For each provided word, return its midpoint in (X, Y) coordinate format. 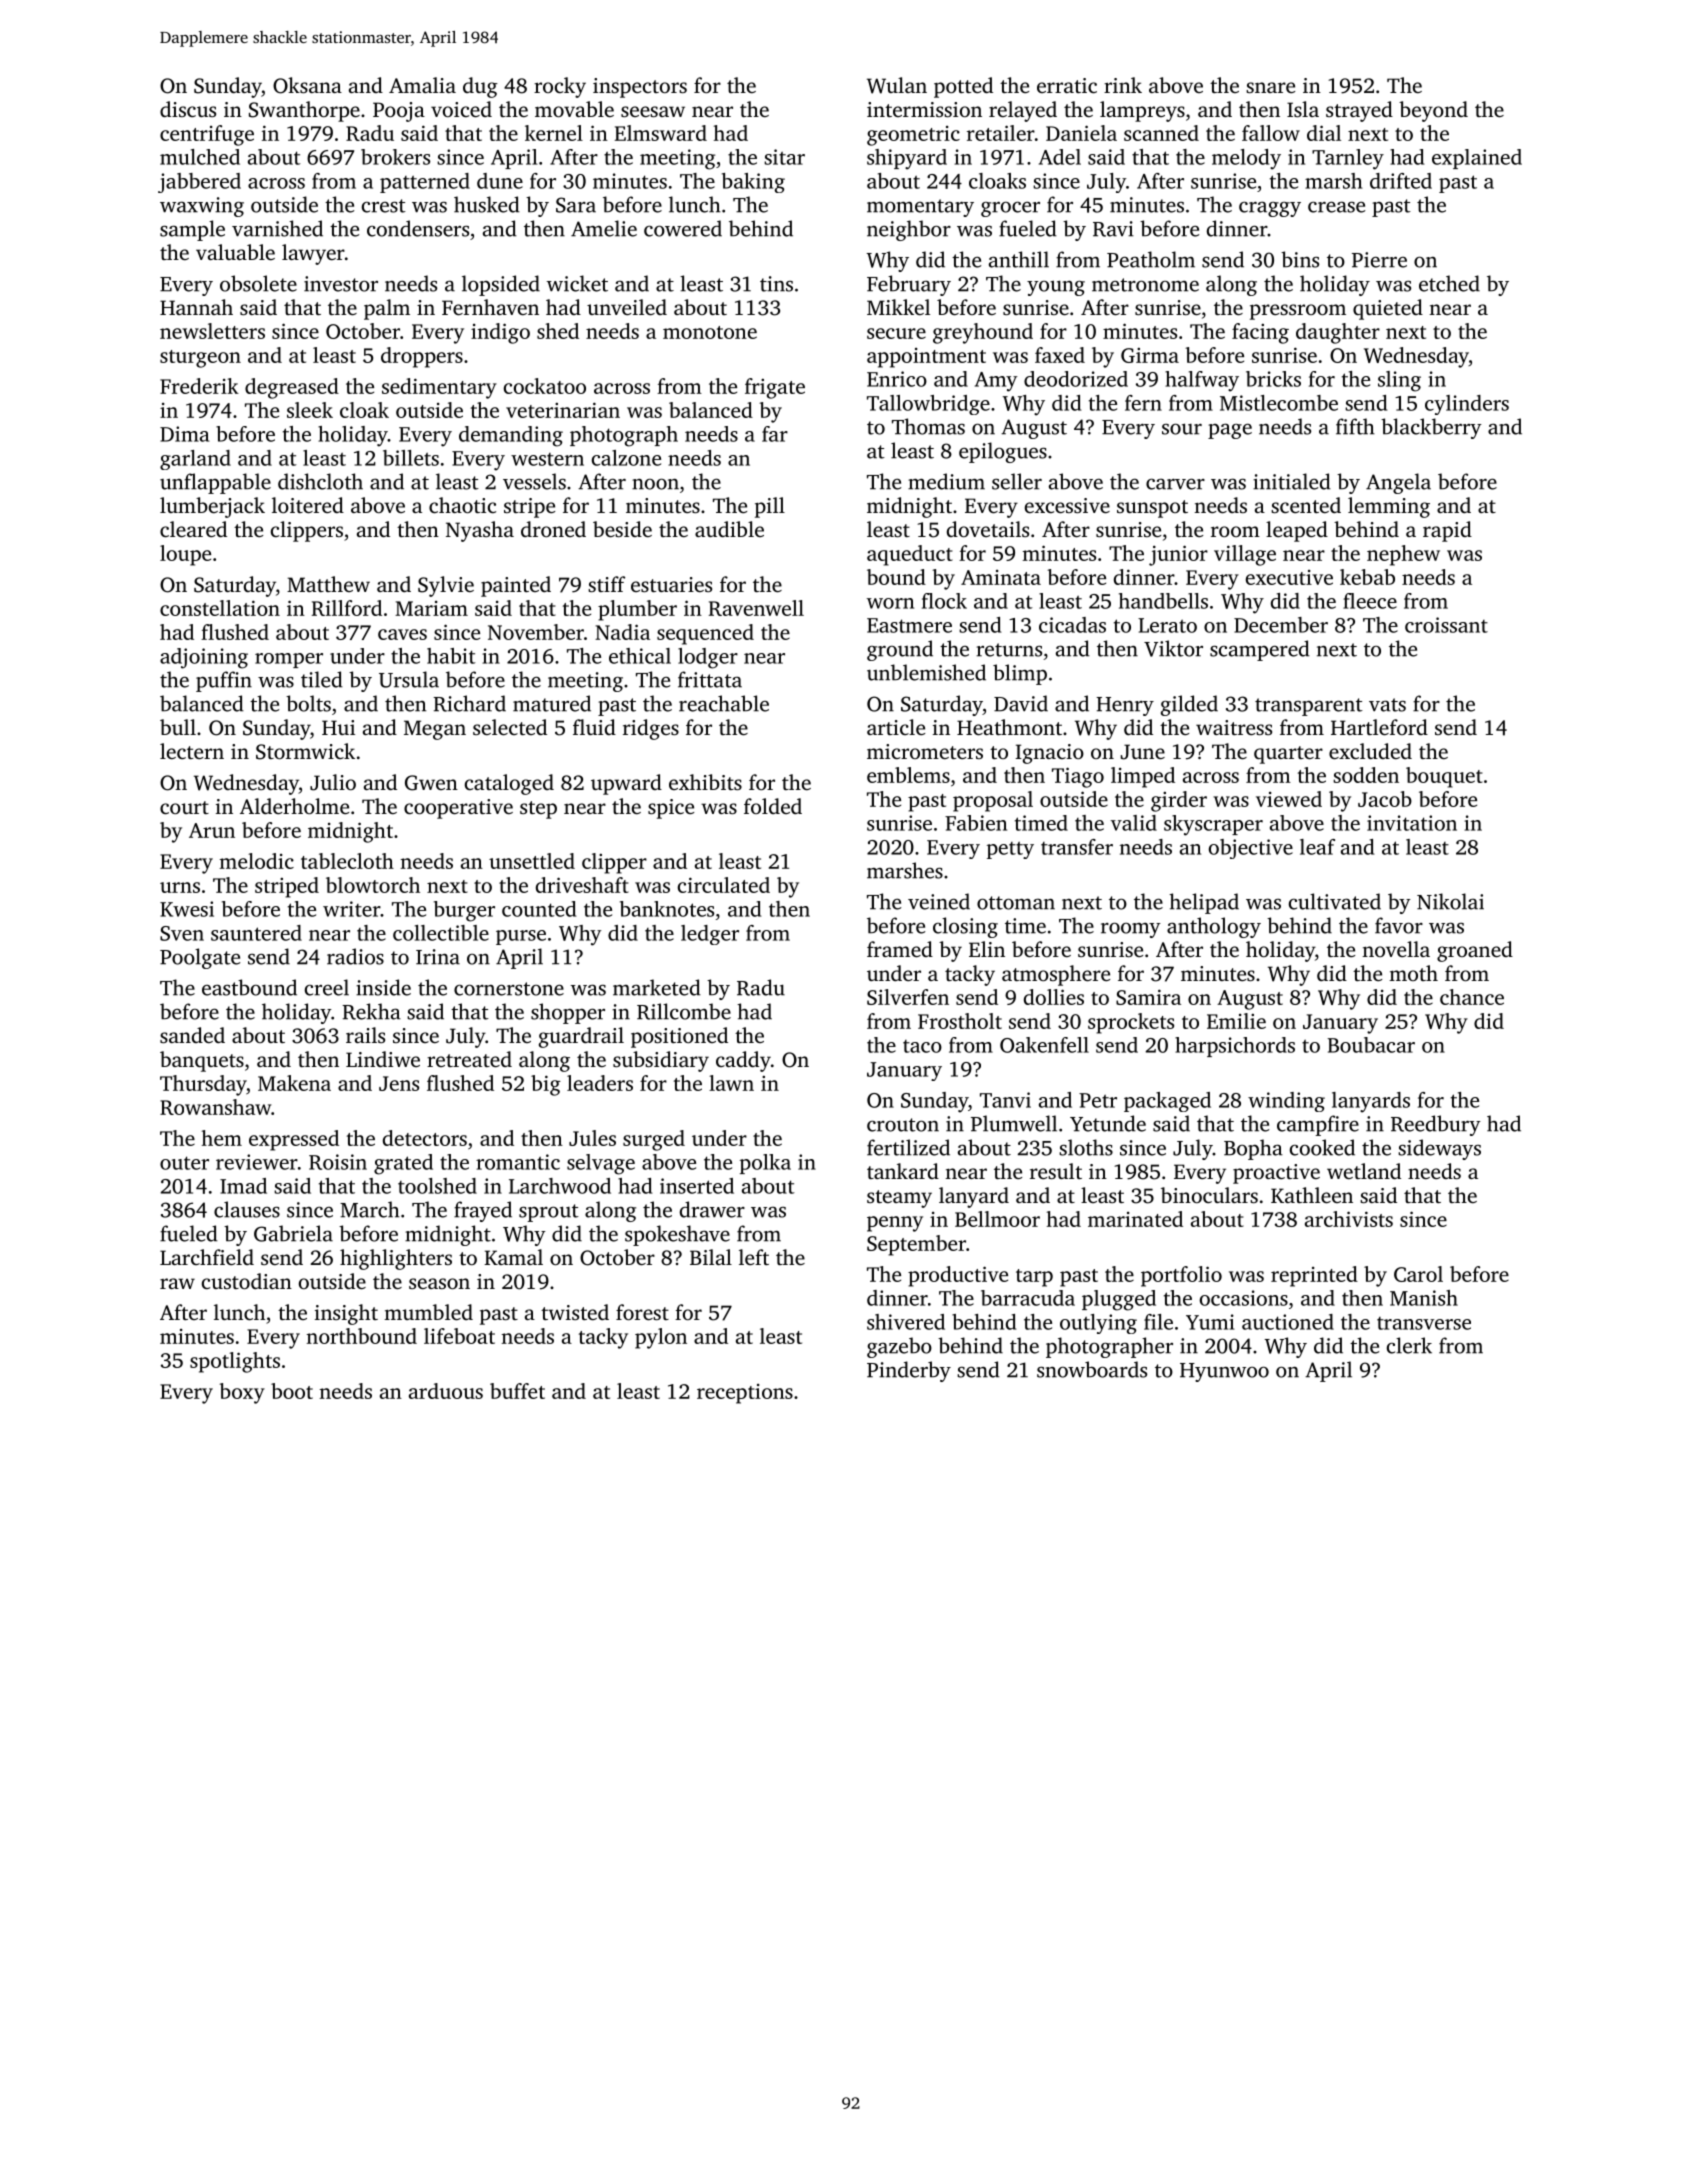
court (184, 807)
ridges (651, 729)
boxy (242, 1393)
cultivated (1335, 901)
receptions (745, 1394)
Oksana (307, 85)
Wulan (897, 85)
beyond (1433, 111)
